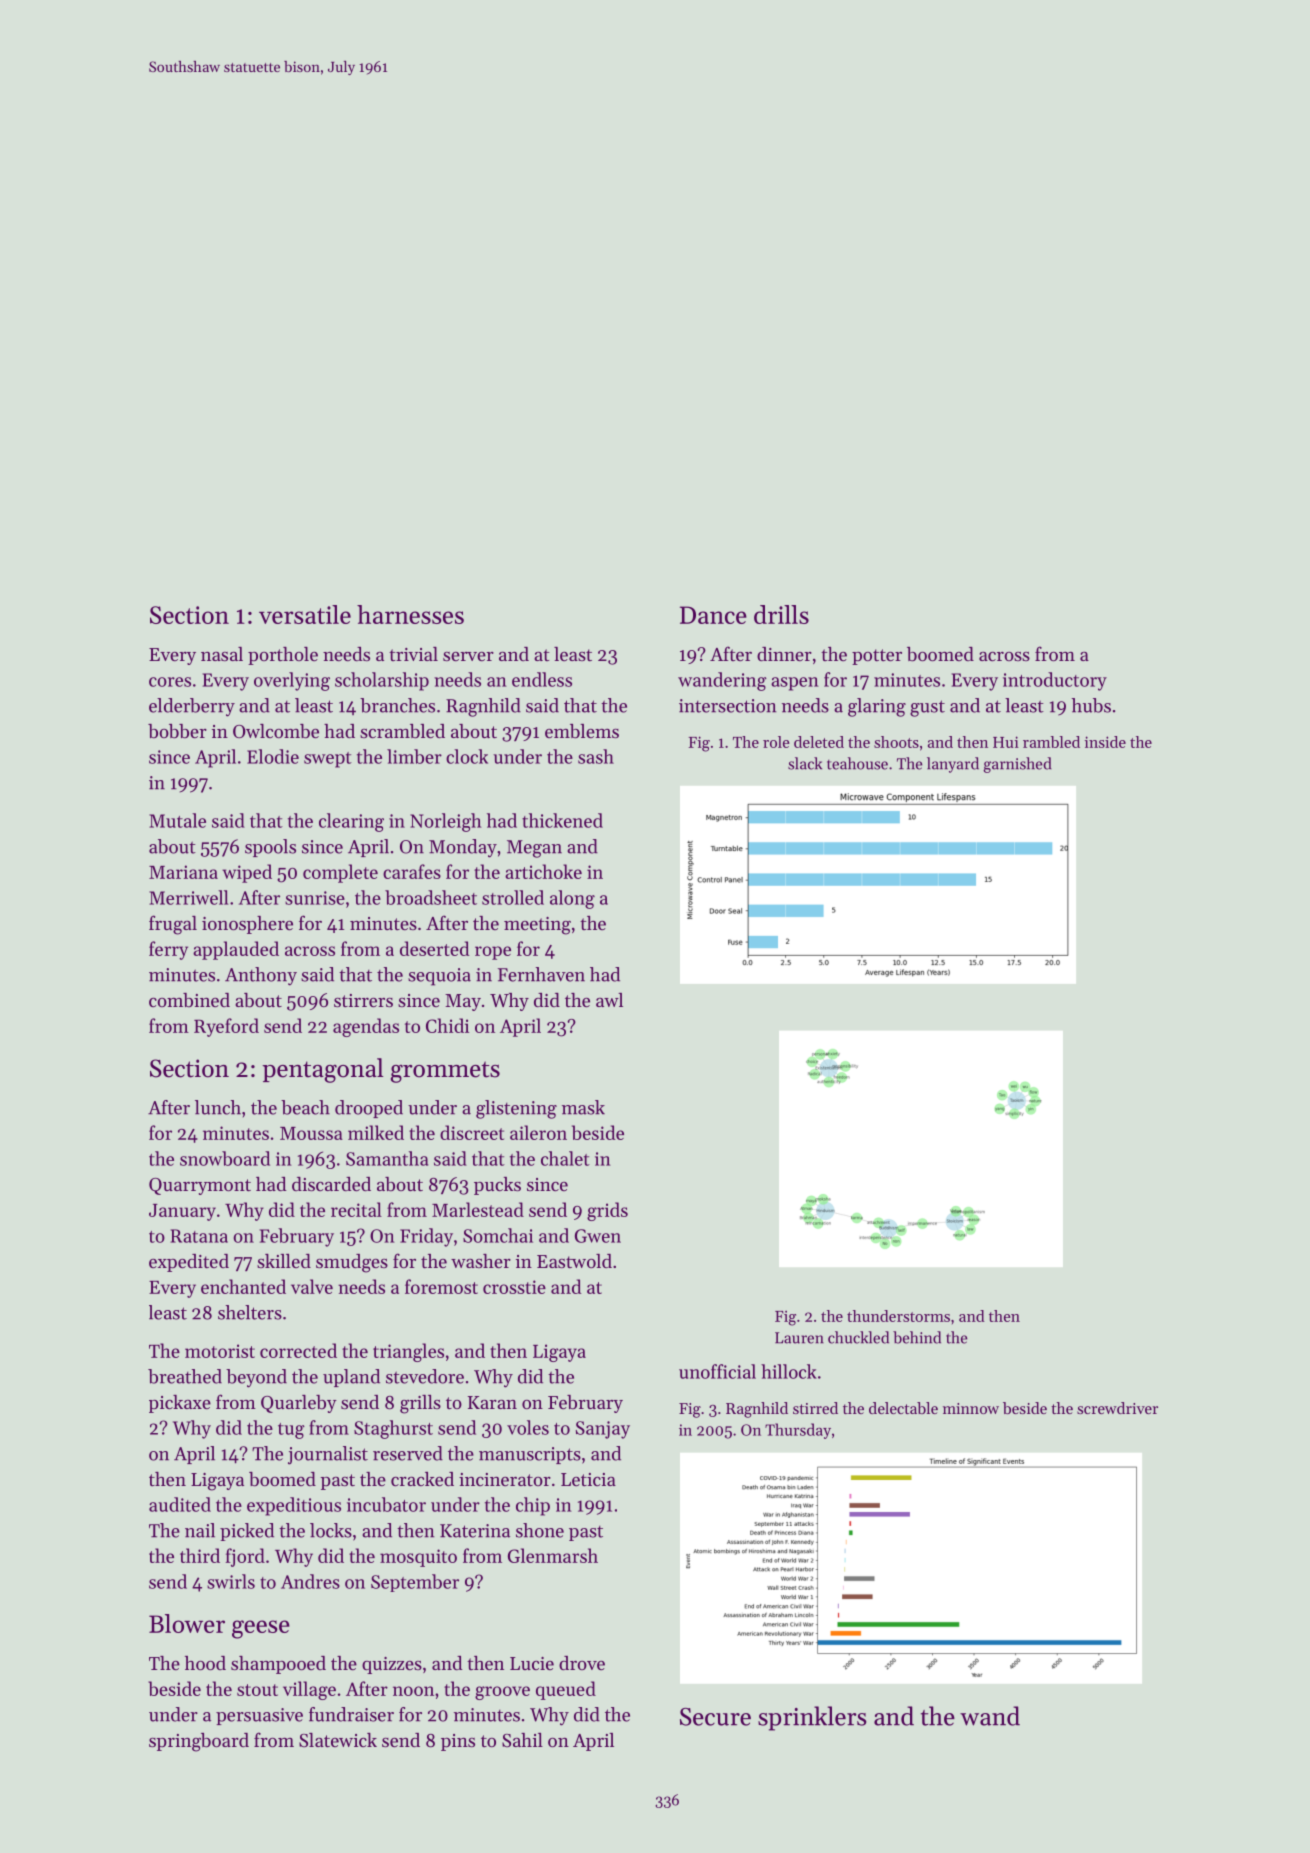  Describe the element at coordinates (603, 1430) in the screenshot. I see `Sanjay` at that location.
